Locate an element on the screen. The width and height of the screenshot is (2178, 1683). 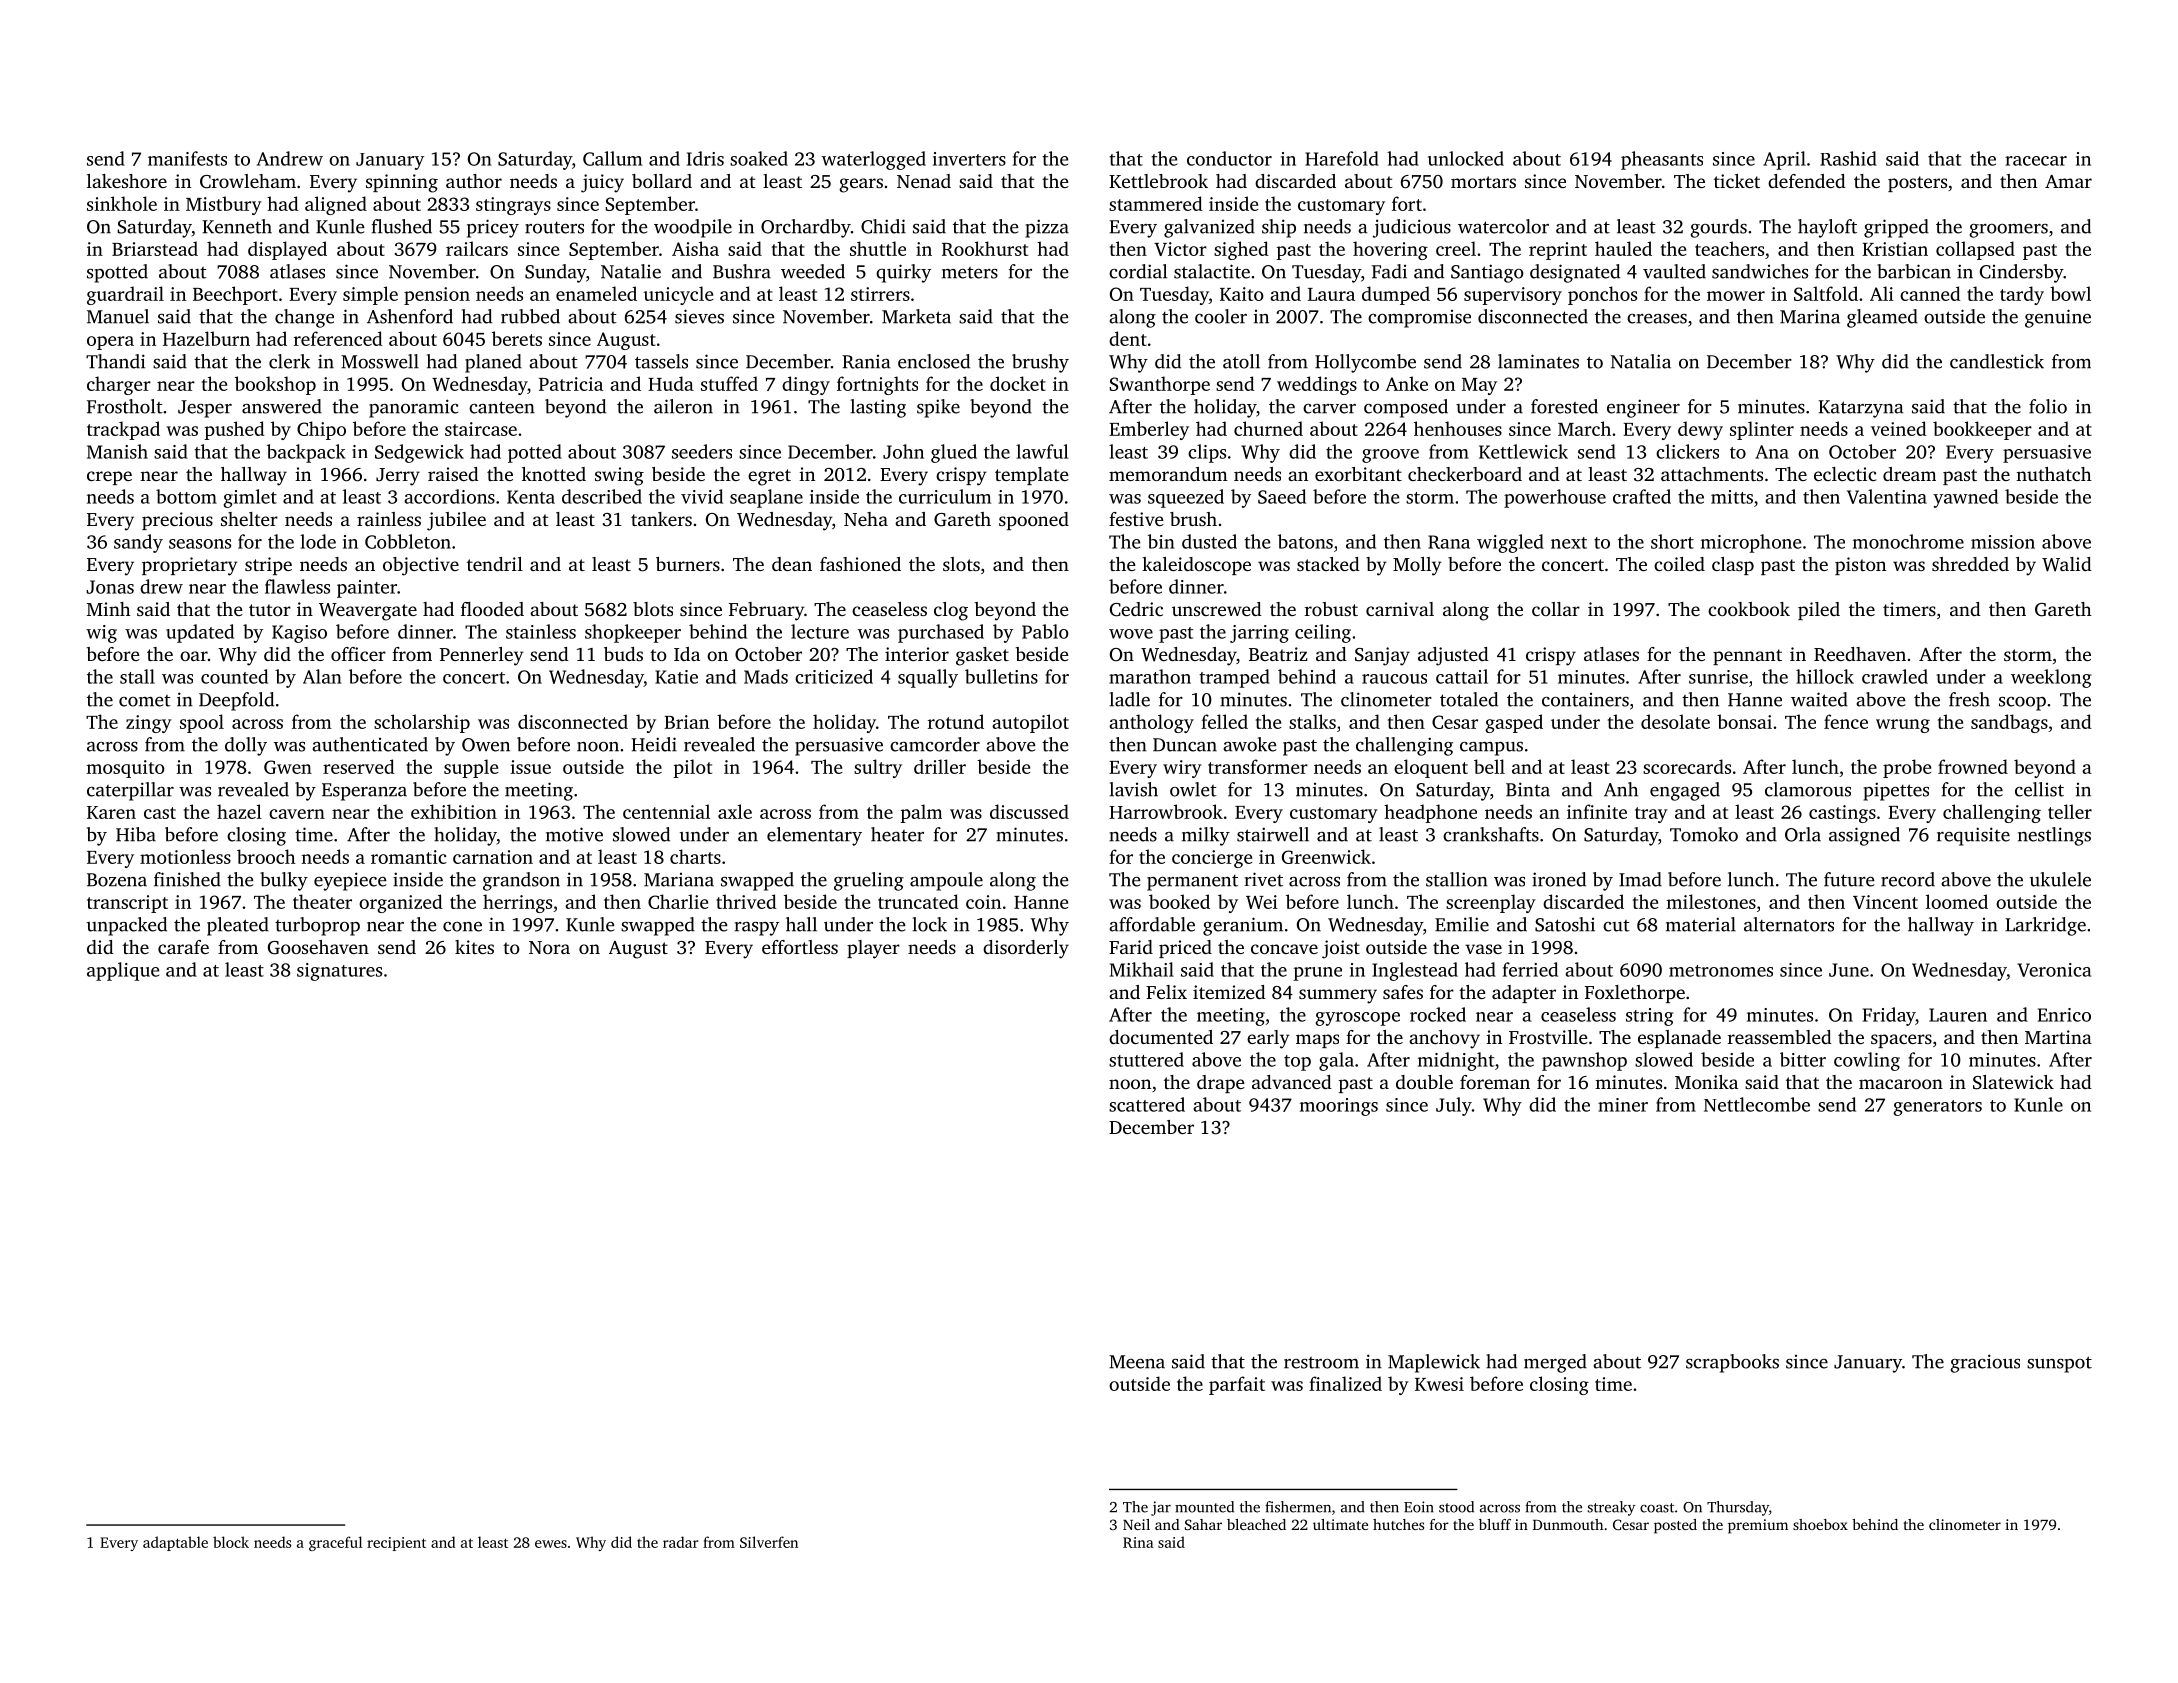
signatures is located at coordinates (339, 972).
